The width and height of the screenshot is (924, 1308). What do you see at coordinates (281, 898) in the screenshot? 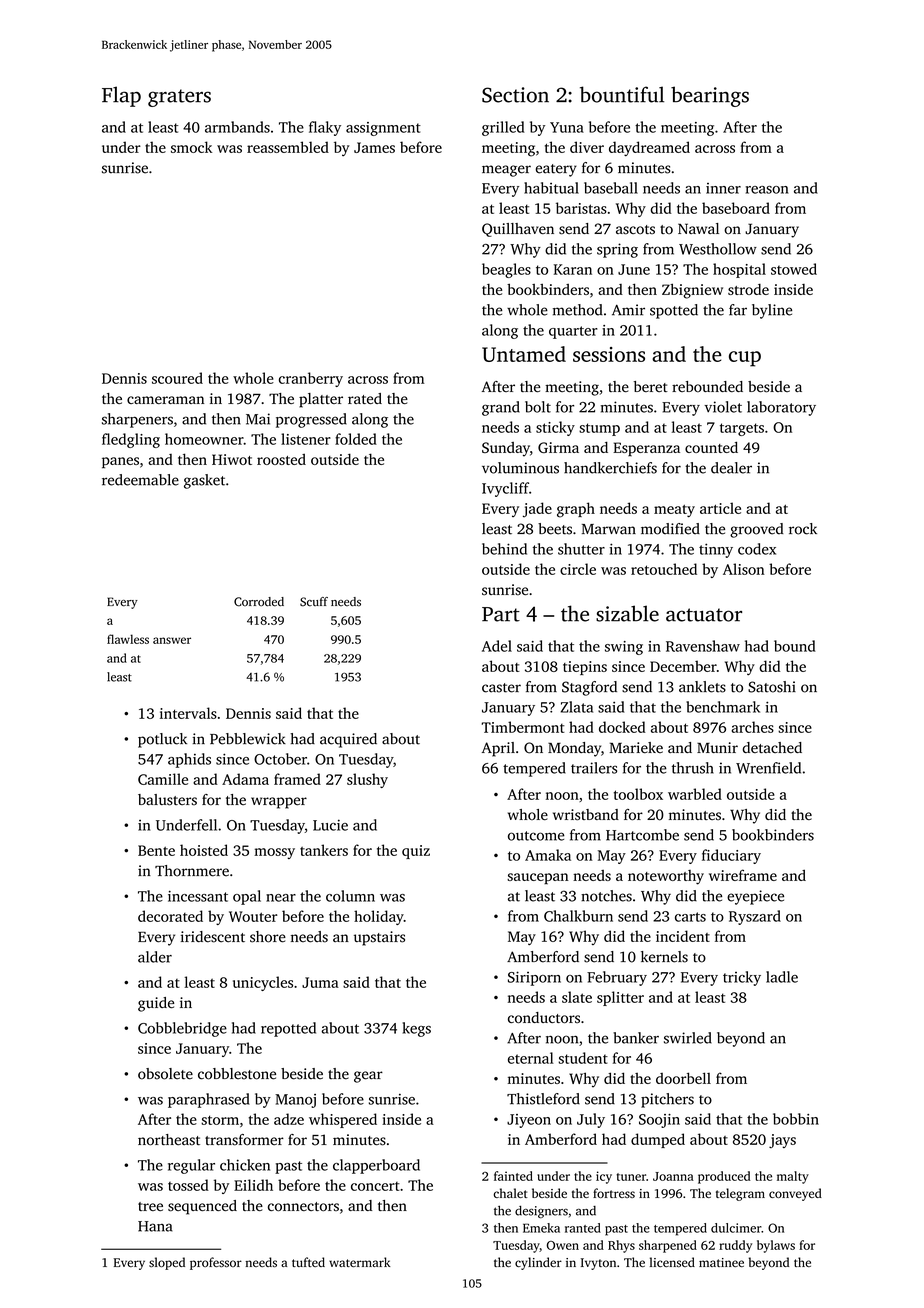
I see `near` at bounding box center [281, 898].
